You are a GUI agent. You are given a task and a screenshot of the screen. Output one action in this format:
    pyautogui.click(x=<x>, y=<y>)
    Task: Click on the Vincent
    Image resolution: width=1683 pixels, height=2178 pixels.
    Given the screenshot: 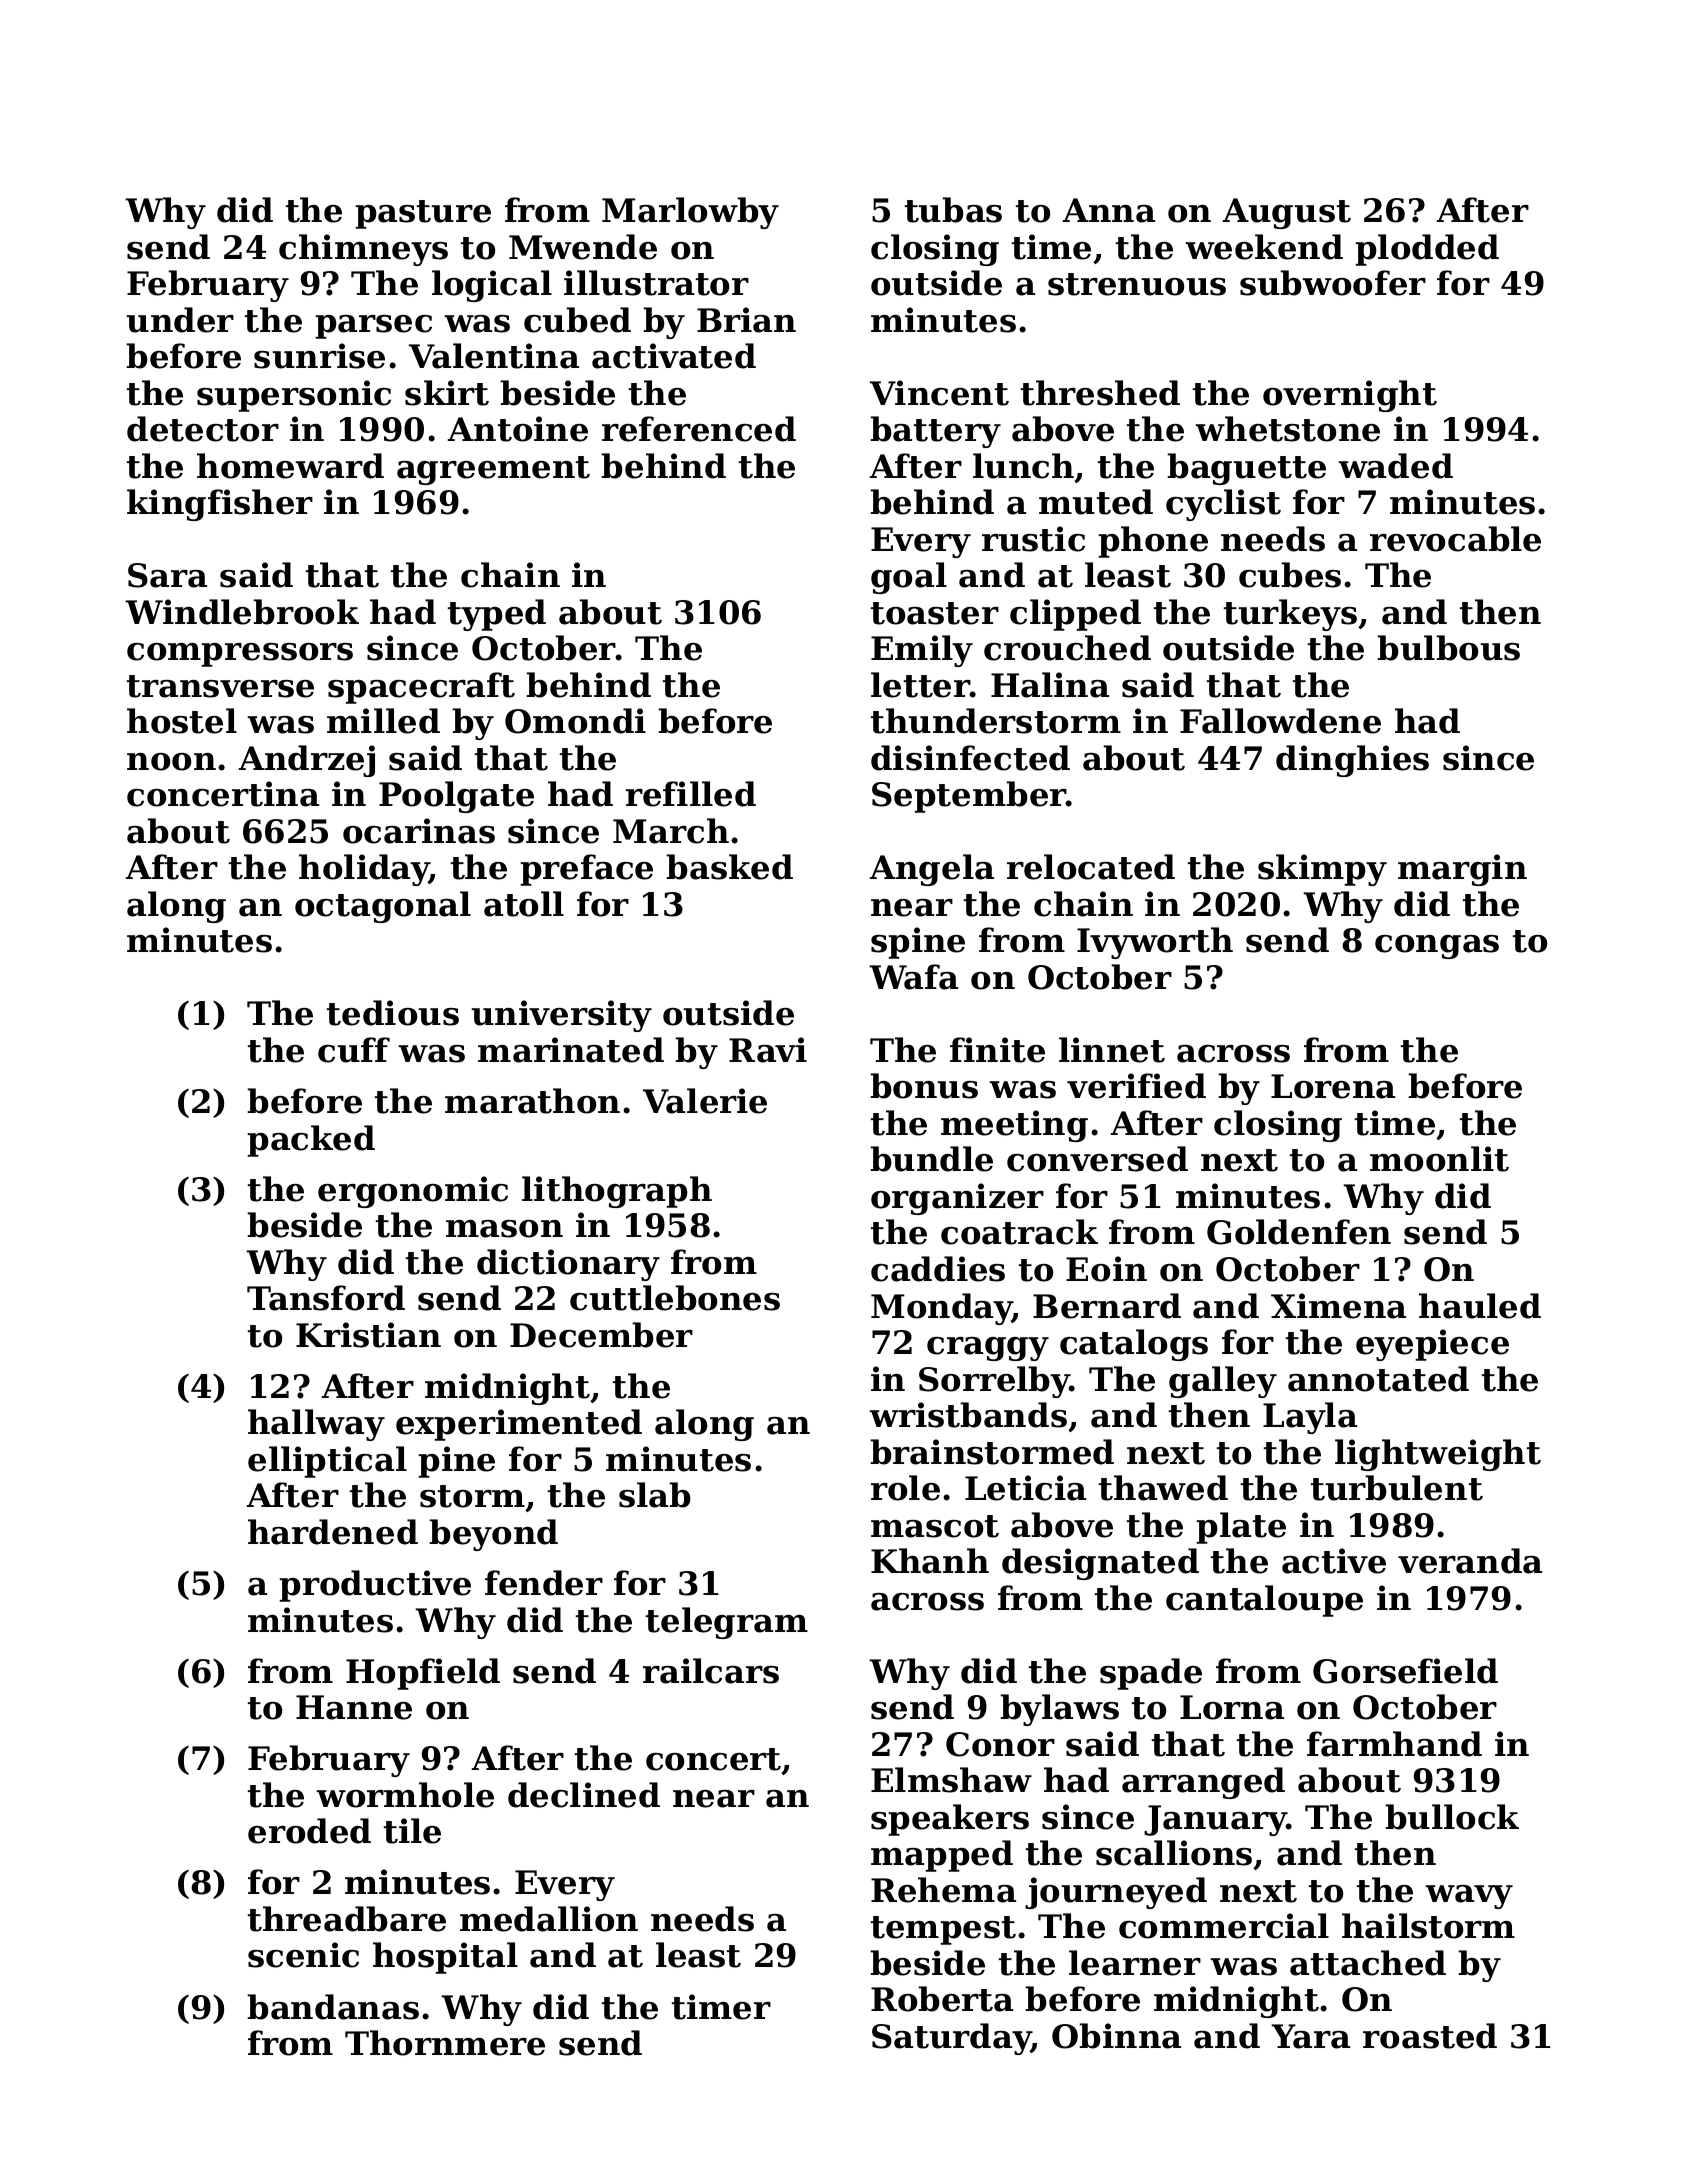 What is the action you would take?
    pyautogui.click(x=939, y=393)
